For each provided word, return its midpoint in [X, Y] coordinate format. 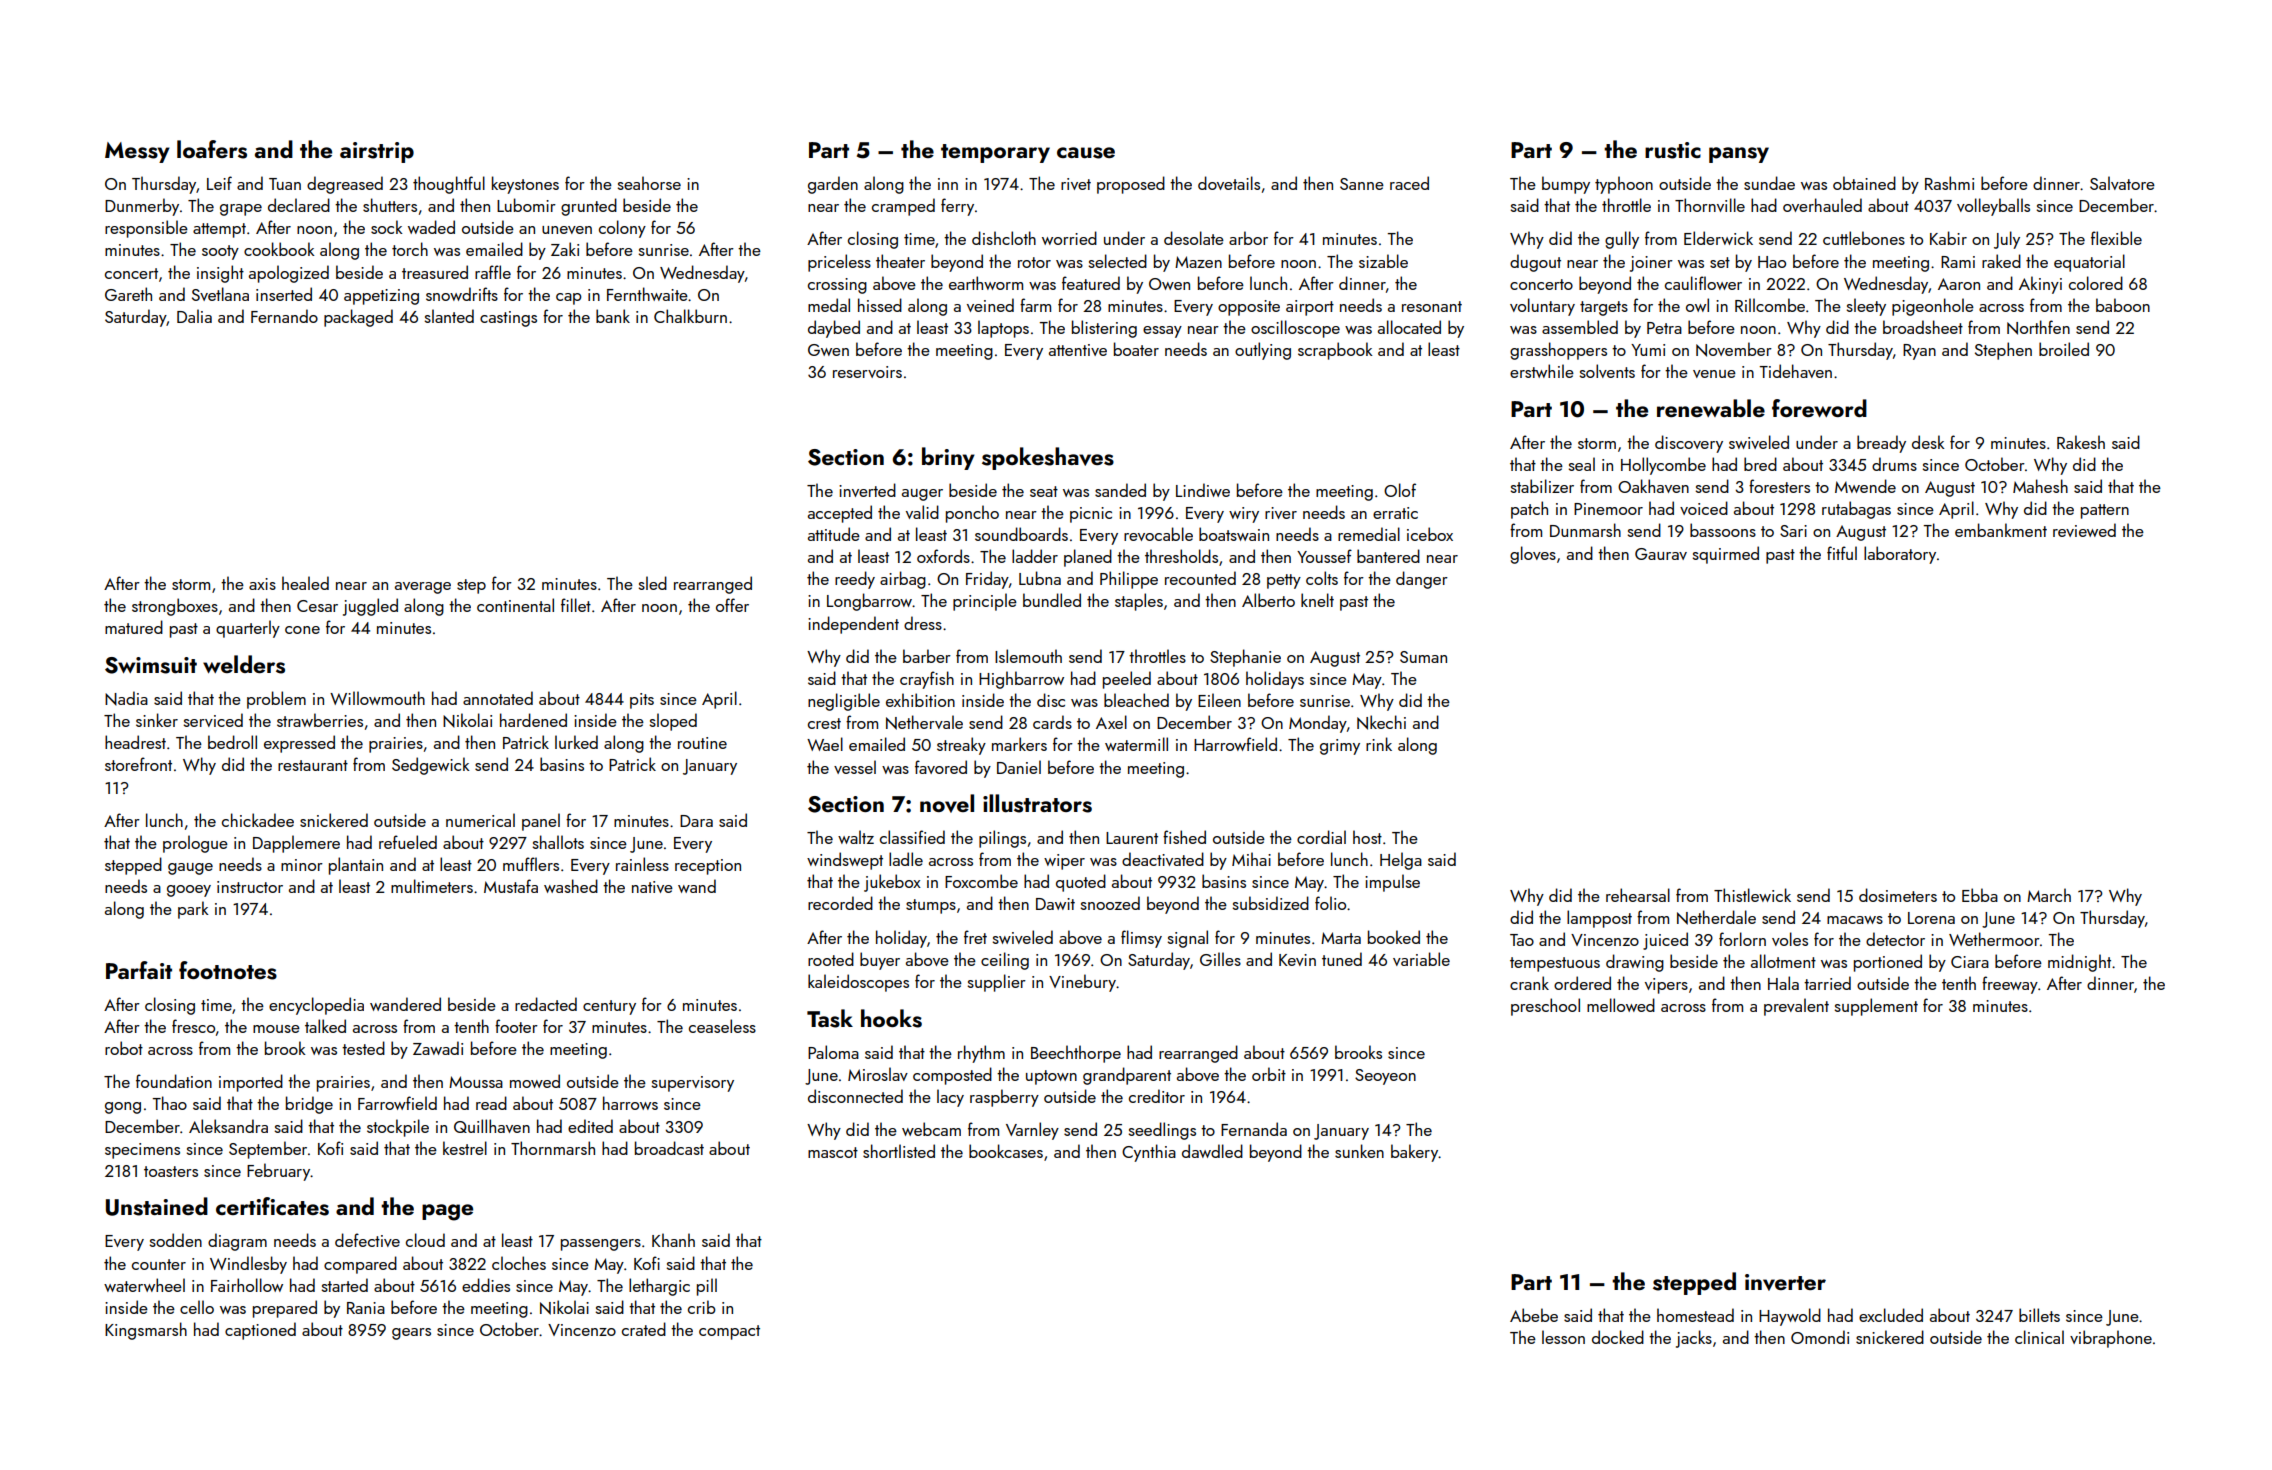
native [652, 887]
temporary [995, 153]
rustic [1673, 150]
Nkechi [1381, 722]
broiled [2064, 349]
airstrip [377, 152]
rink [1379, 744]
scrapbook [1335, 351]
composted [952, 1076]
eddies [486, 1285]
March [2049, 895]
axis [262, 584]
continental [515, 605]
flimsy [1141, 939]
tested [363, 1048]
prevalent [1796, 1007]
